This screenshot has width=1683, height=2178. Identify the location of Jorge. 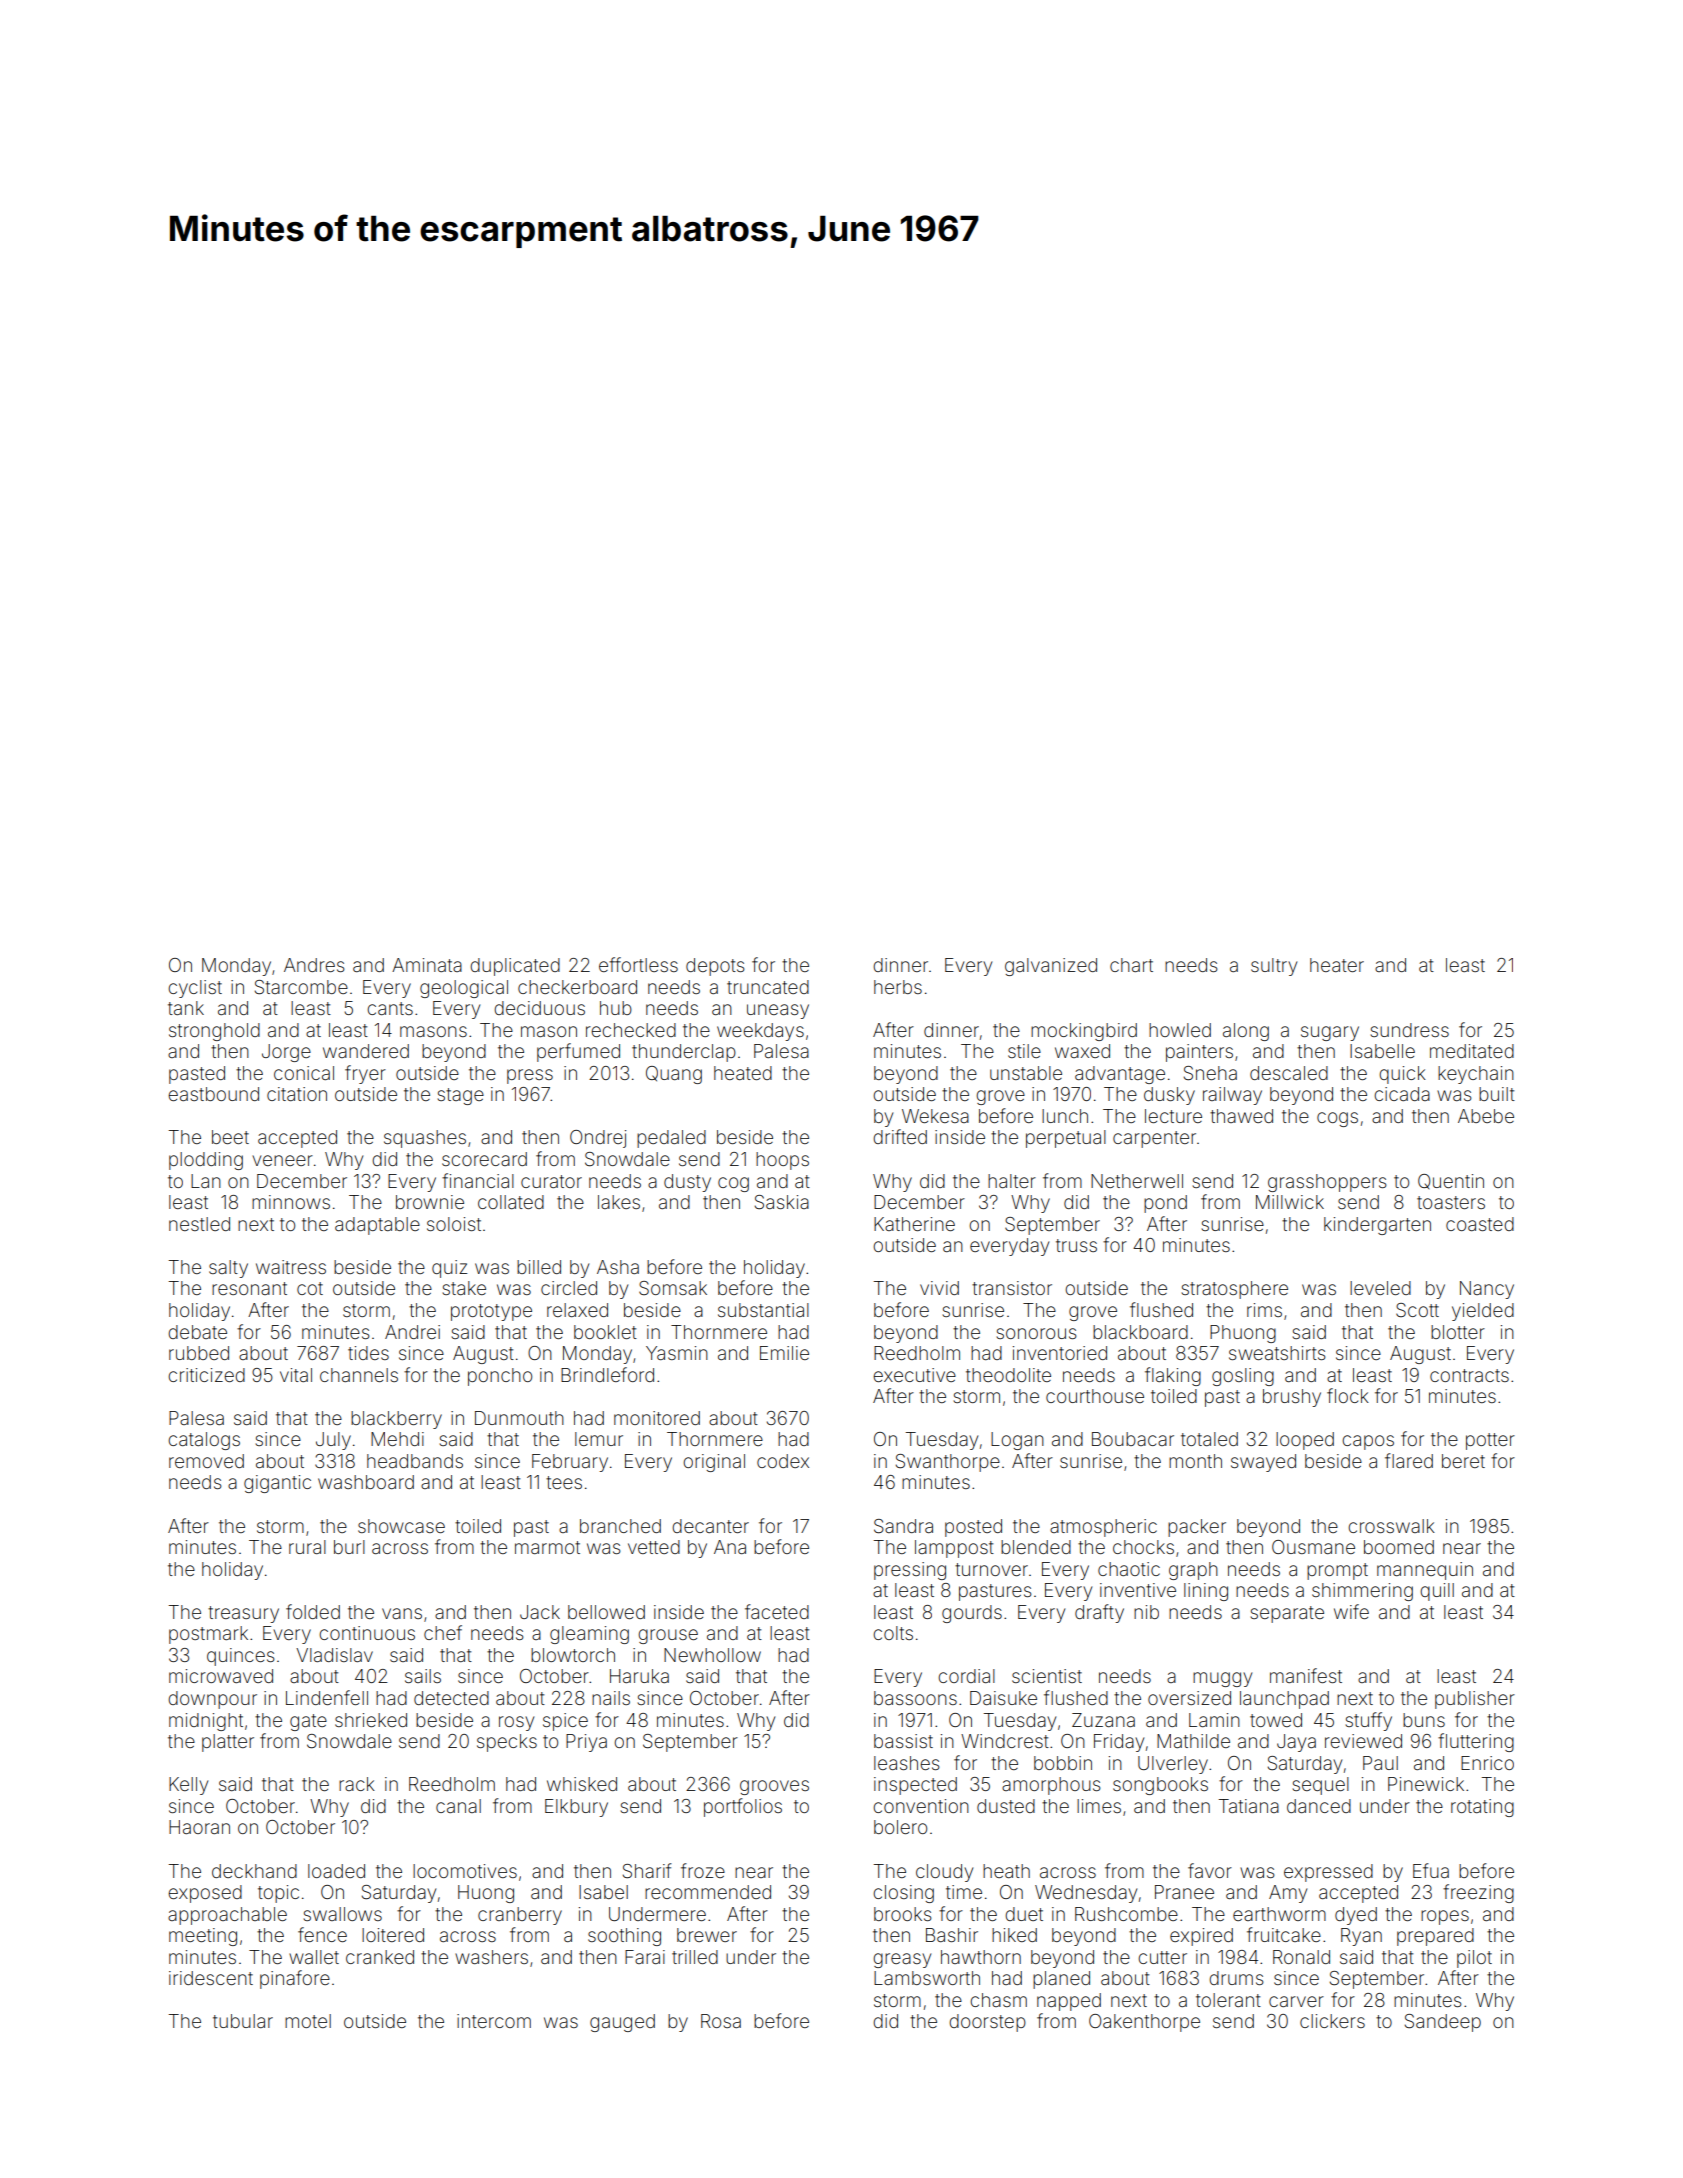
(286, 1053).
